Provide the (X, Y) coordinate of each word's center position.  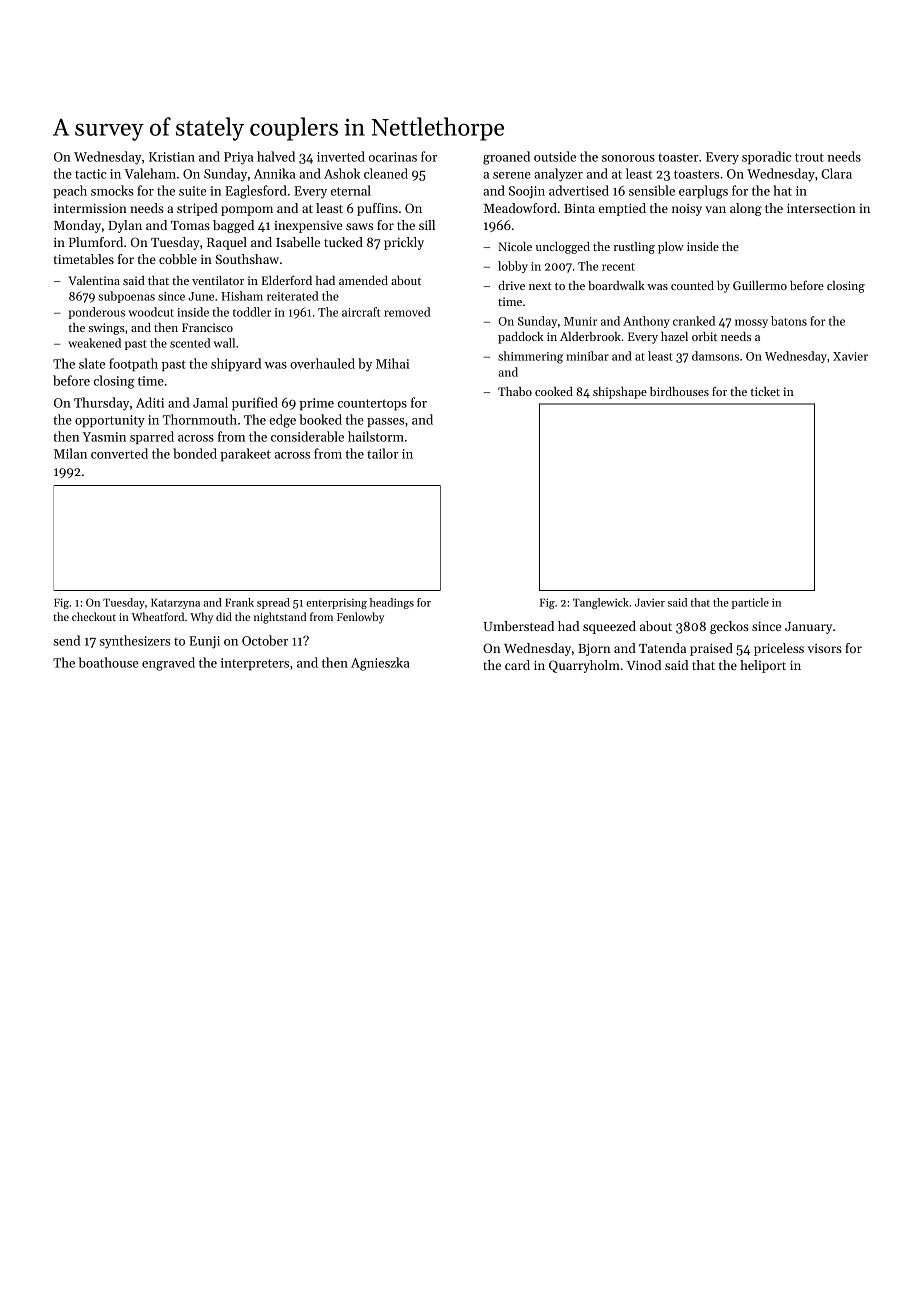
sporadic (766, 157)
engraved (168, 664)
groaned (506, 158)
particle (750, 603)
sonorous (628, 158)
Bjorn (594, 649)
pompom (247, 211)
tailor (383, 453)
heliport (763, 666)
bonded (195, 453)
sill (427, 225)
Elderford (287, 280)
